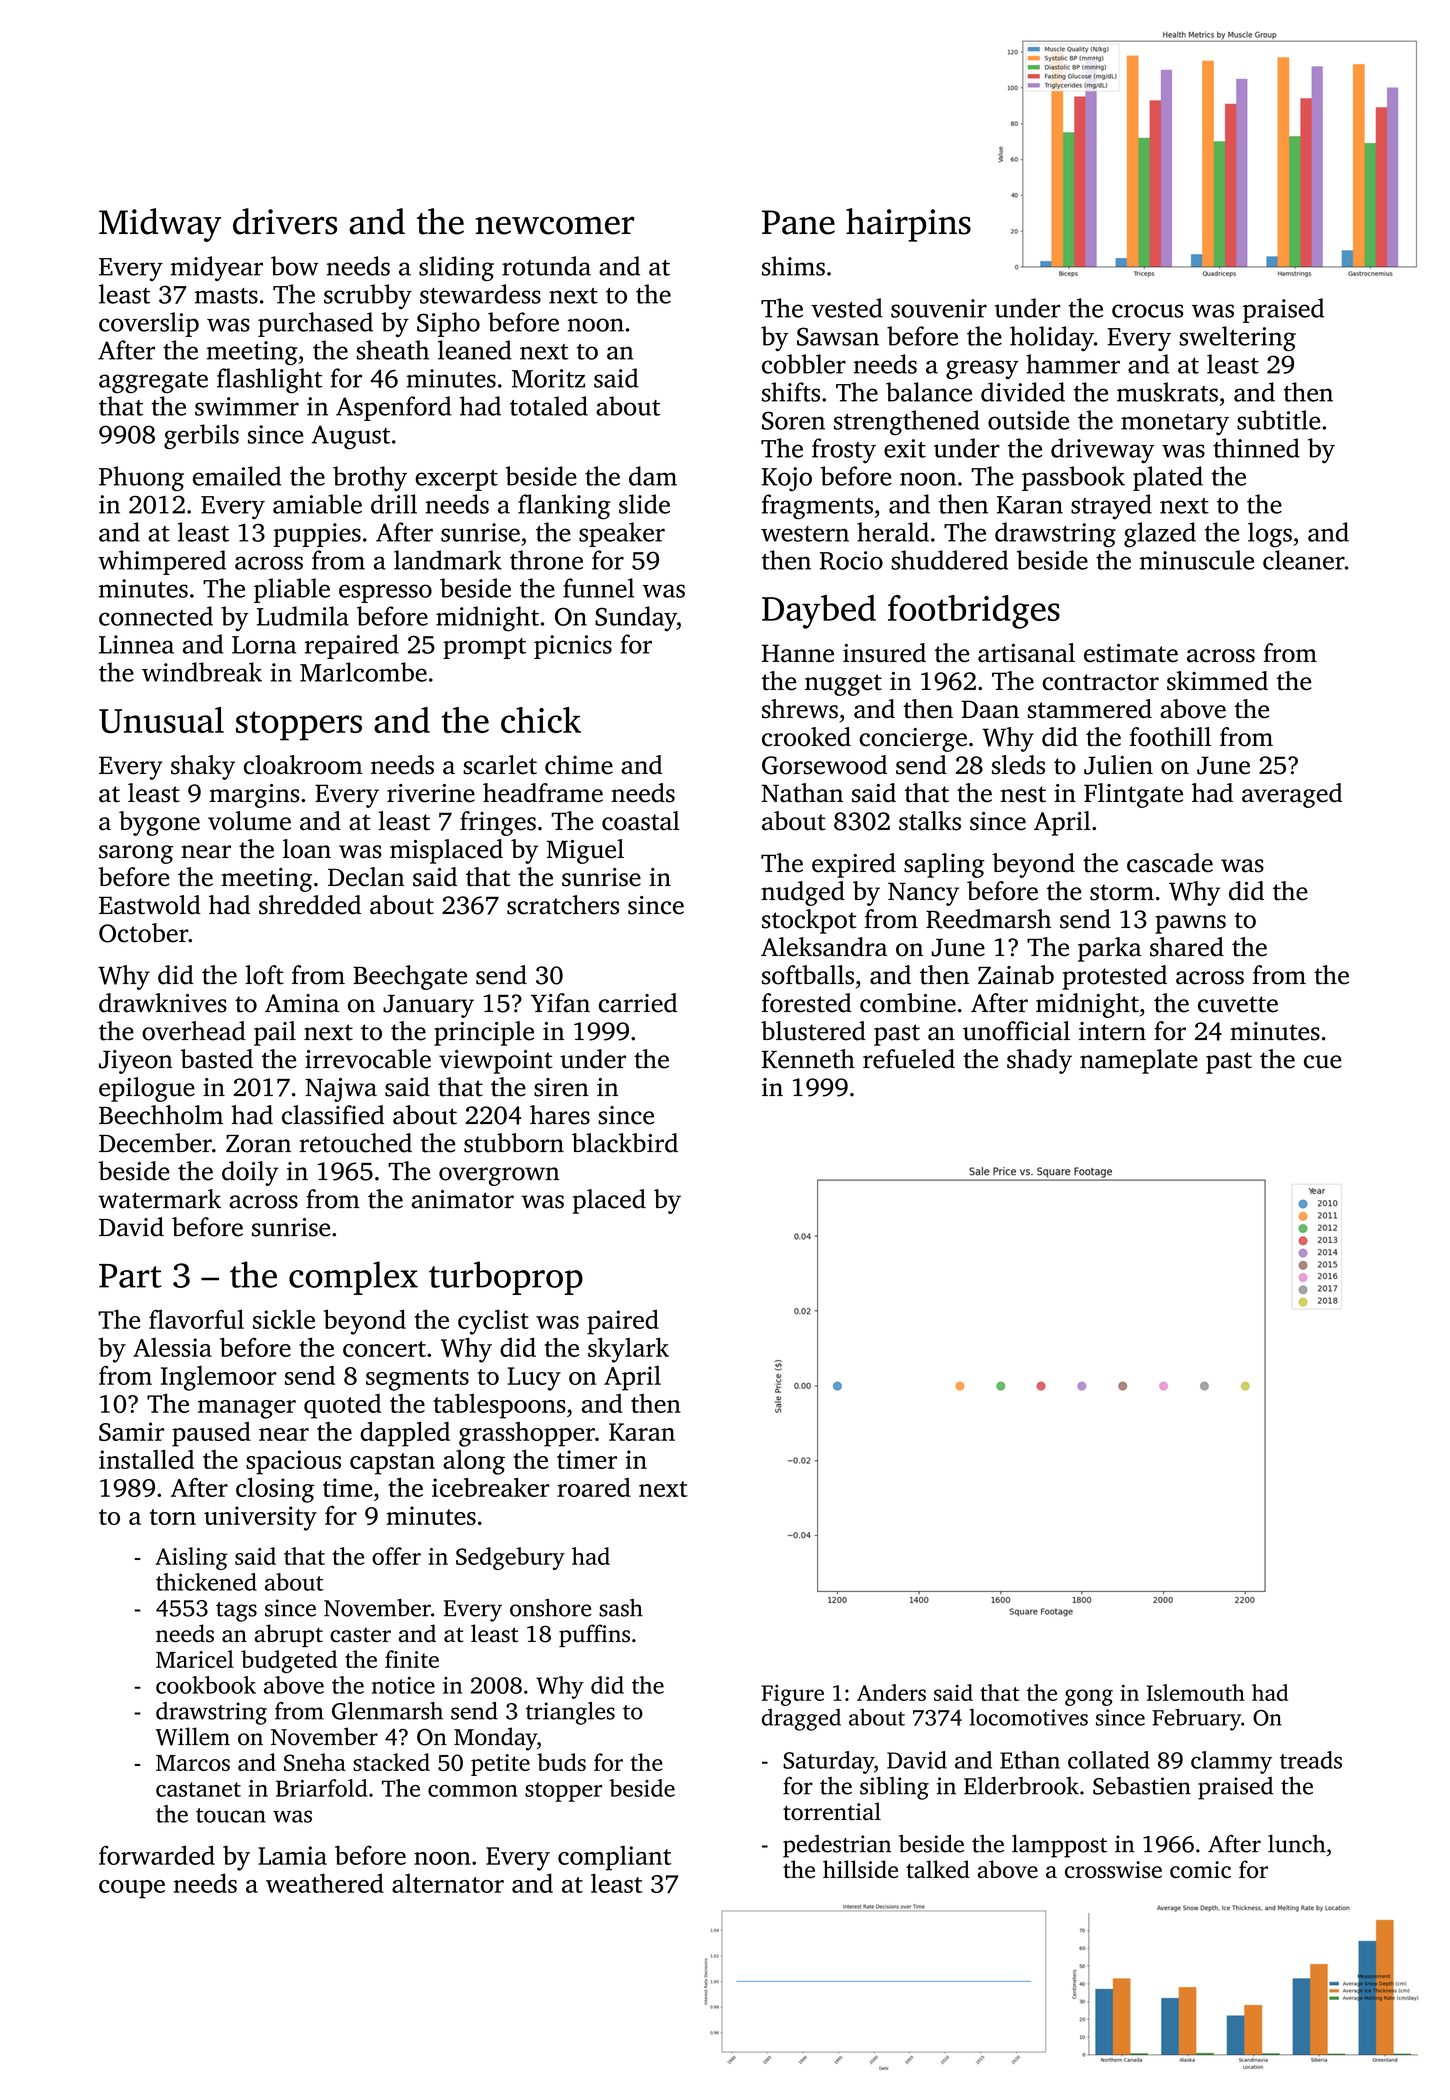 This page has height=2100, width=1450. What do you see at coordinates (860, 1869) in the page?
I see `hillside` at bounding box center [860, 1869].
